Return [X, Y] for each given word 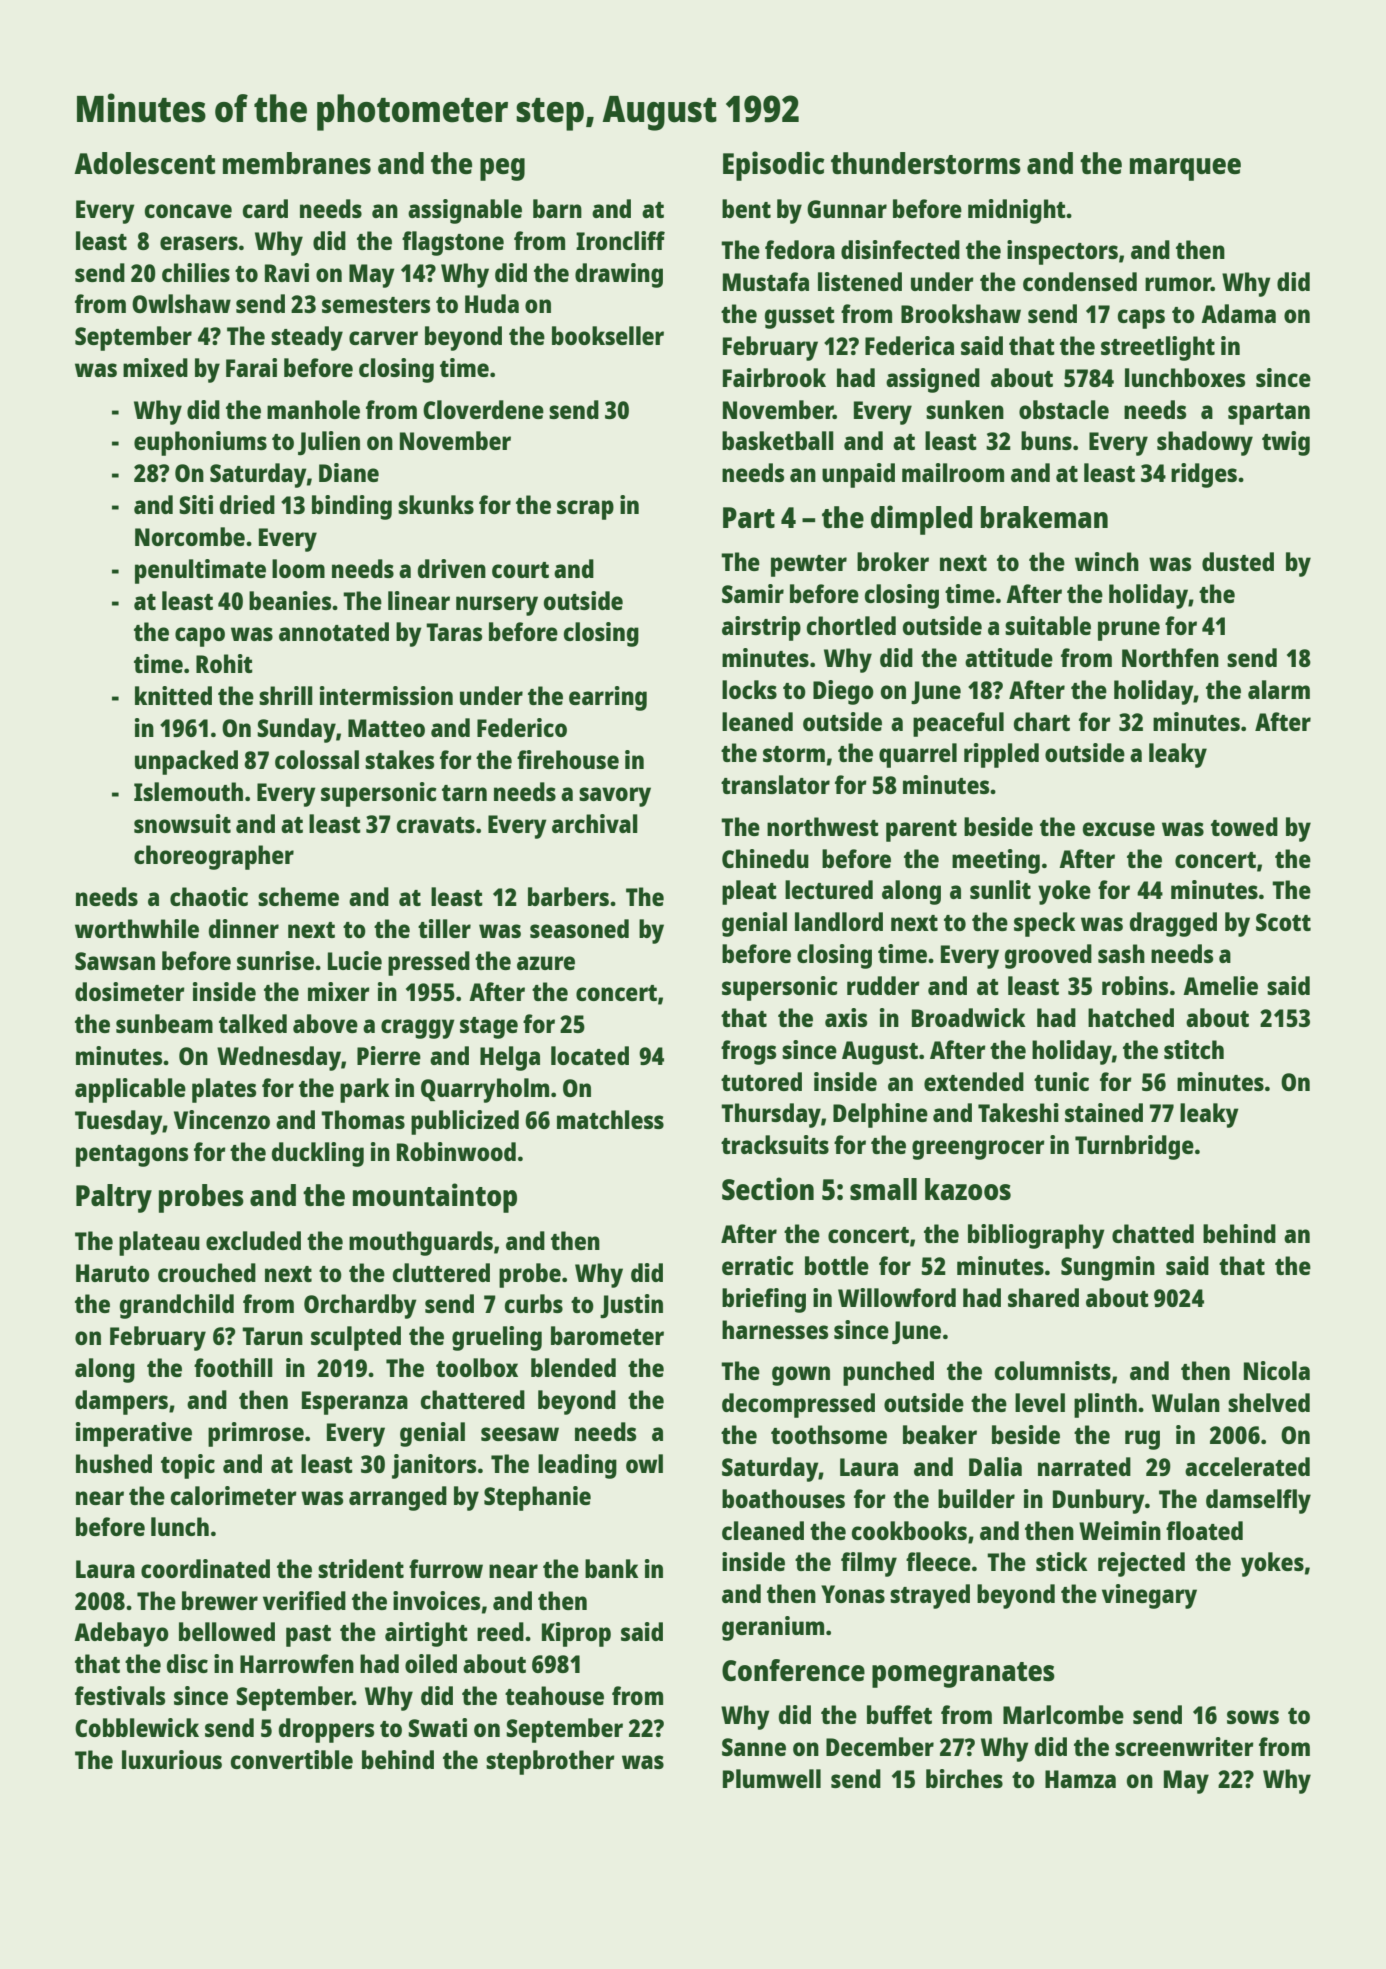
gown [801, 1376]
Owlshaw [181, 303]
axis [846, 1017]
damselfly [1258, 1501]
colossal [317, 759]
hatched [1131, 1017]
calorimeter [234, 1495]
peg [502, 169]
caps [1141, 319]
